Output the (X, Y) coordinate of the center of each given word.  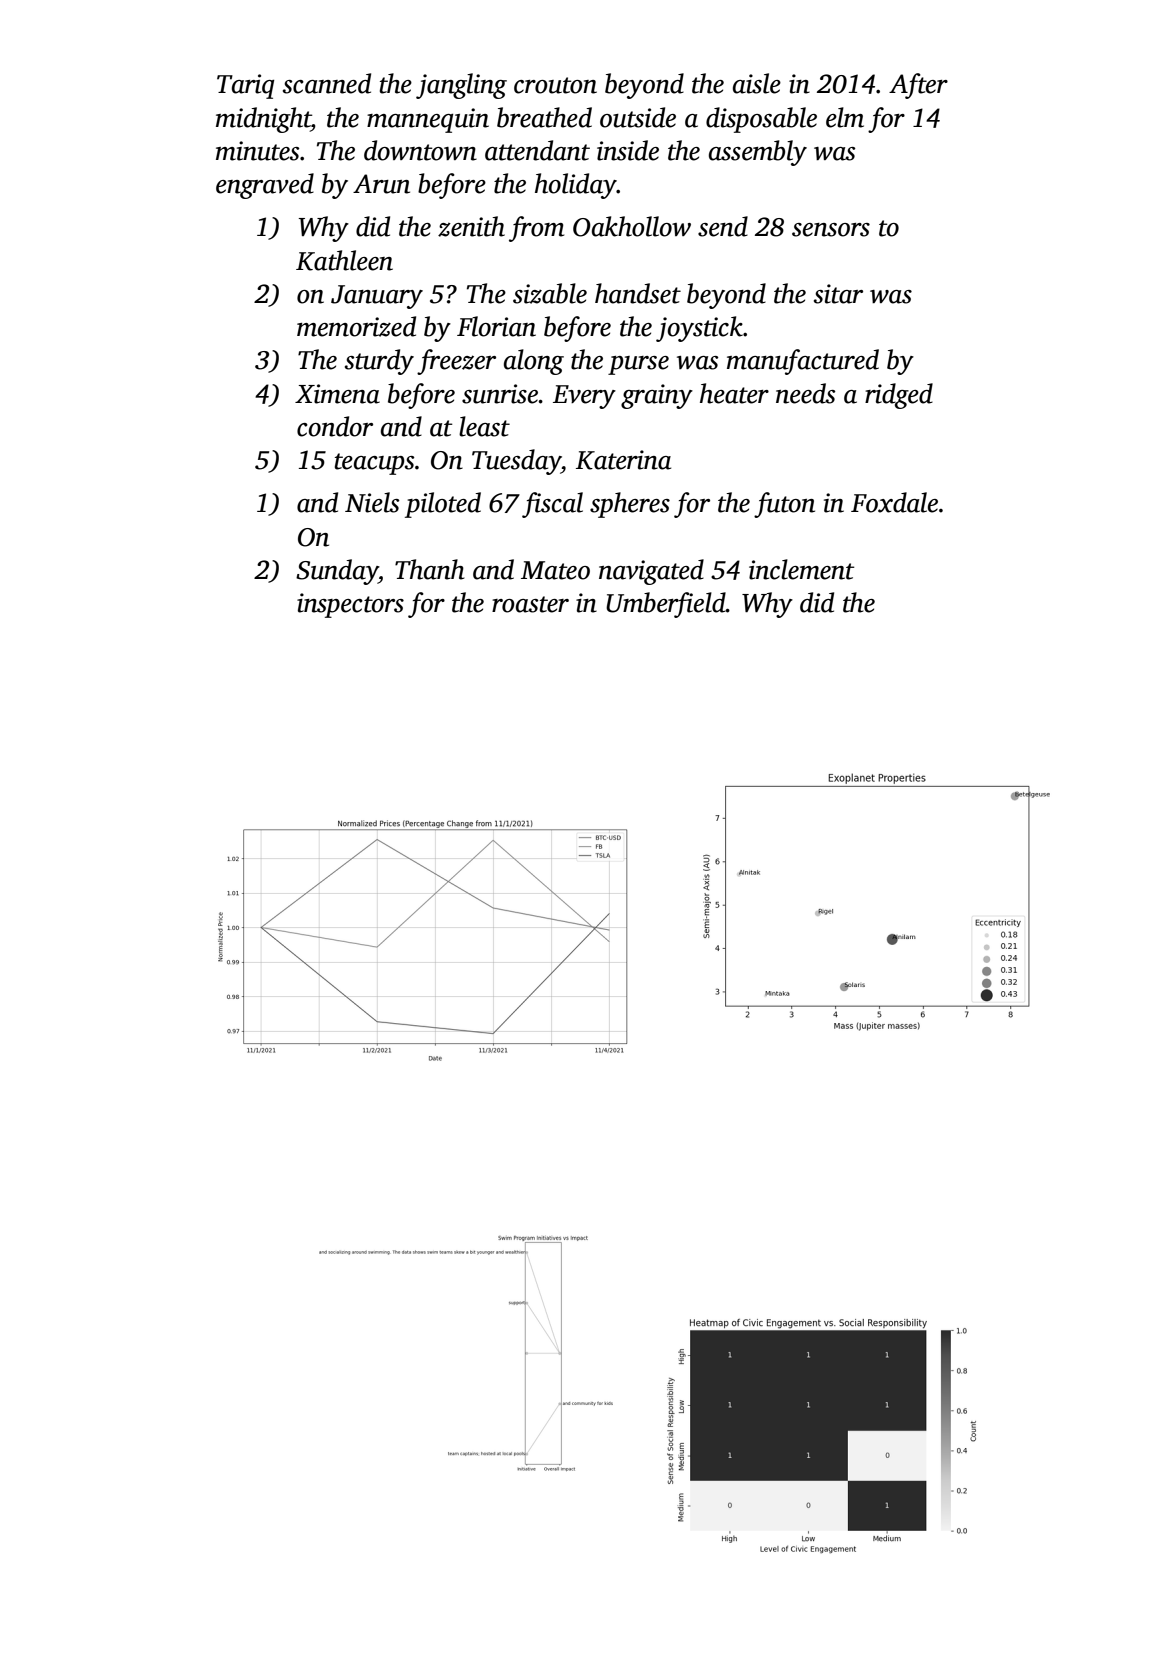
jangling (461, 86)
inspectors (350, 605)
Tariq (245, 86)
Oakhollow (632, 226)
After (918, 86)
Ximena (337, 394)
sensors (831, 230)
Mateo (555, 570)
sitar (838, 294)
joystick (699, 329)
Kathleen (344, 260)
